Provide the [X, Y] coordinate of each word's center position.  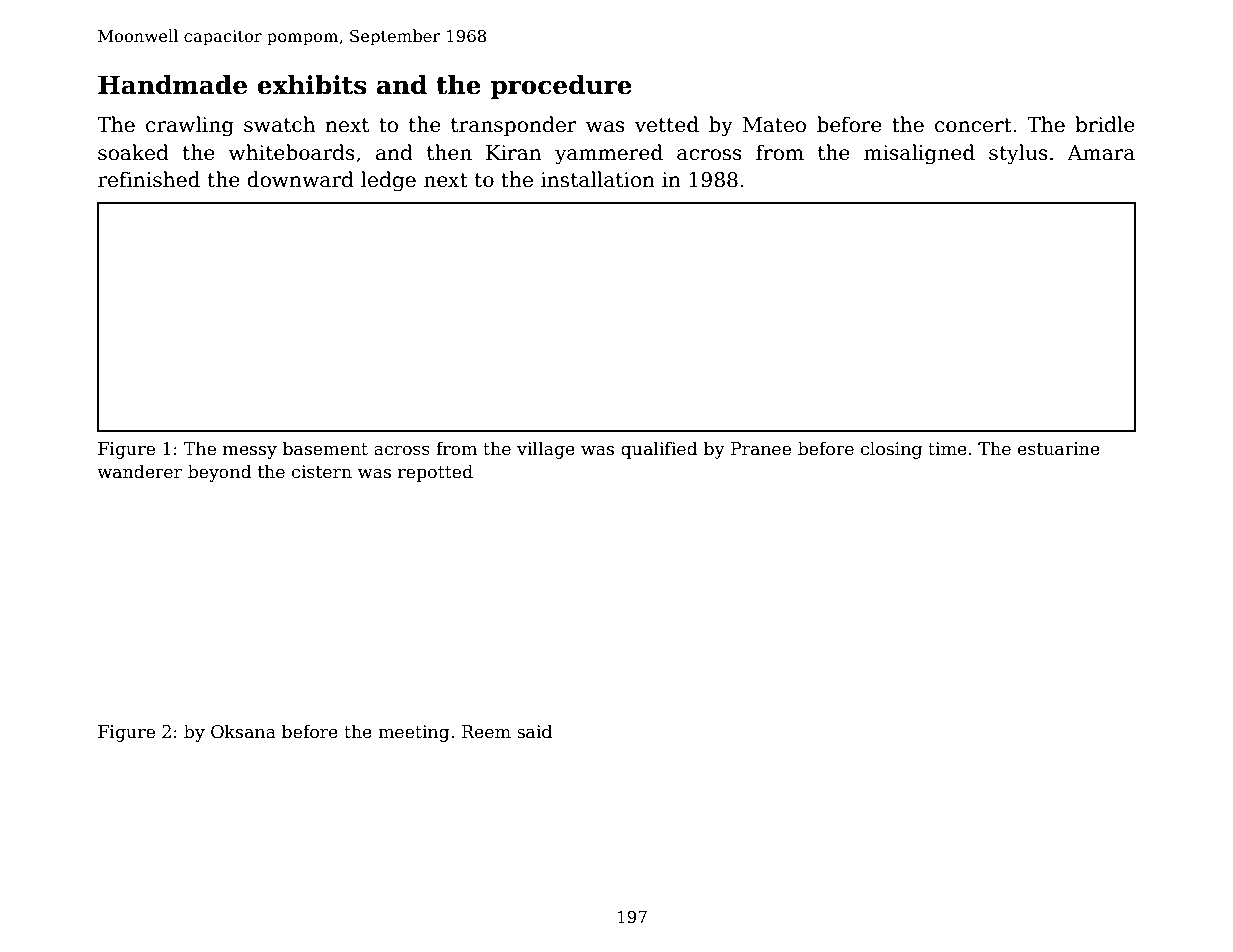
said [534, 731]
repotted [435, 473]
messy [250, 452]
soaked [133, 152]
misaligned [919, 154]
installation [598, 179]
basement [325, 448]
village [546, 450]
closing [891, 450]
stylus [1018, 154]
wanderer [139, 471]
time [947, 449]
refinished [149, 179]
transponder [514, 126]
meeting [414, 733]
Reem [486, 732]
